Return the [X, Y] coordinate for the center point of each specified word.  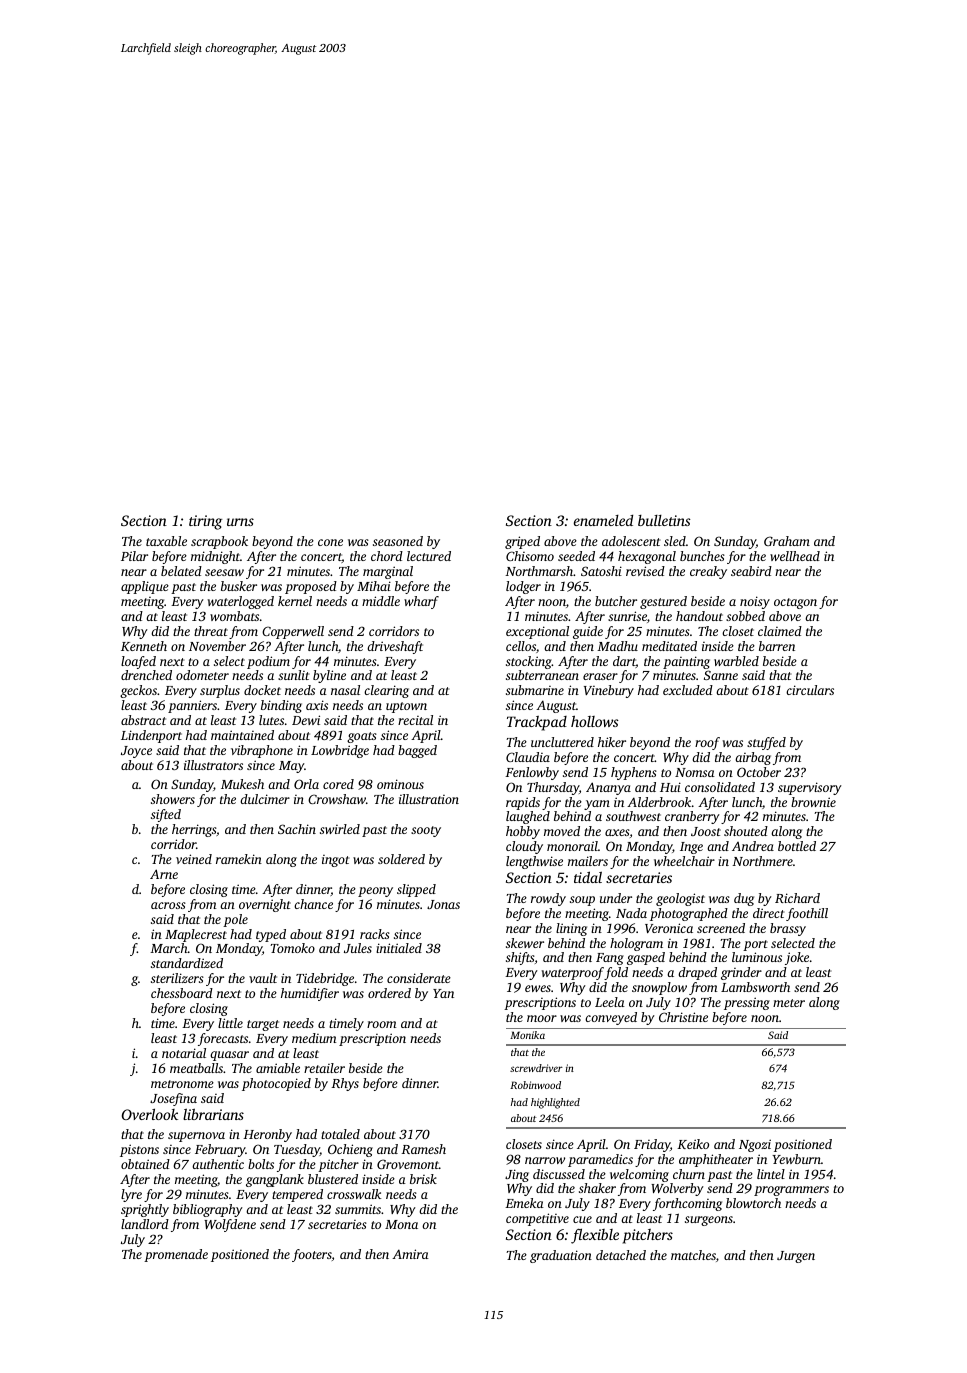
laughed [528, 817]
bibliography [208, 1210]
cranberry [692, 817]
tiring [205, 522]
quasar [229, 1056]
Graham [787, 541]
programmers [791, 1191]
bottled [797, 846]
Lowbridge [340, 751]
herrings [194, 830]
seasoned [398, 541]
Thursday [553, 788]
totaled [340, 1134]
